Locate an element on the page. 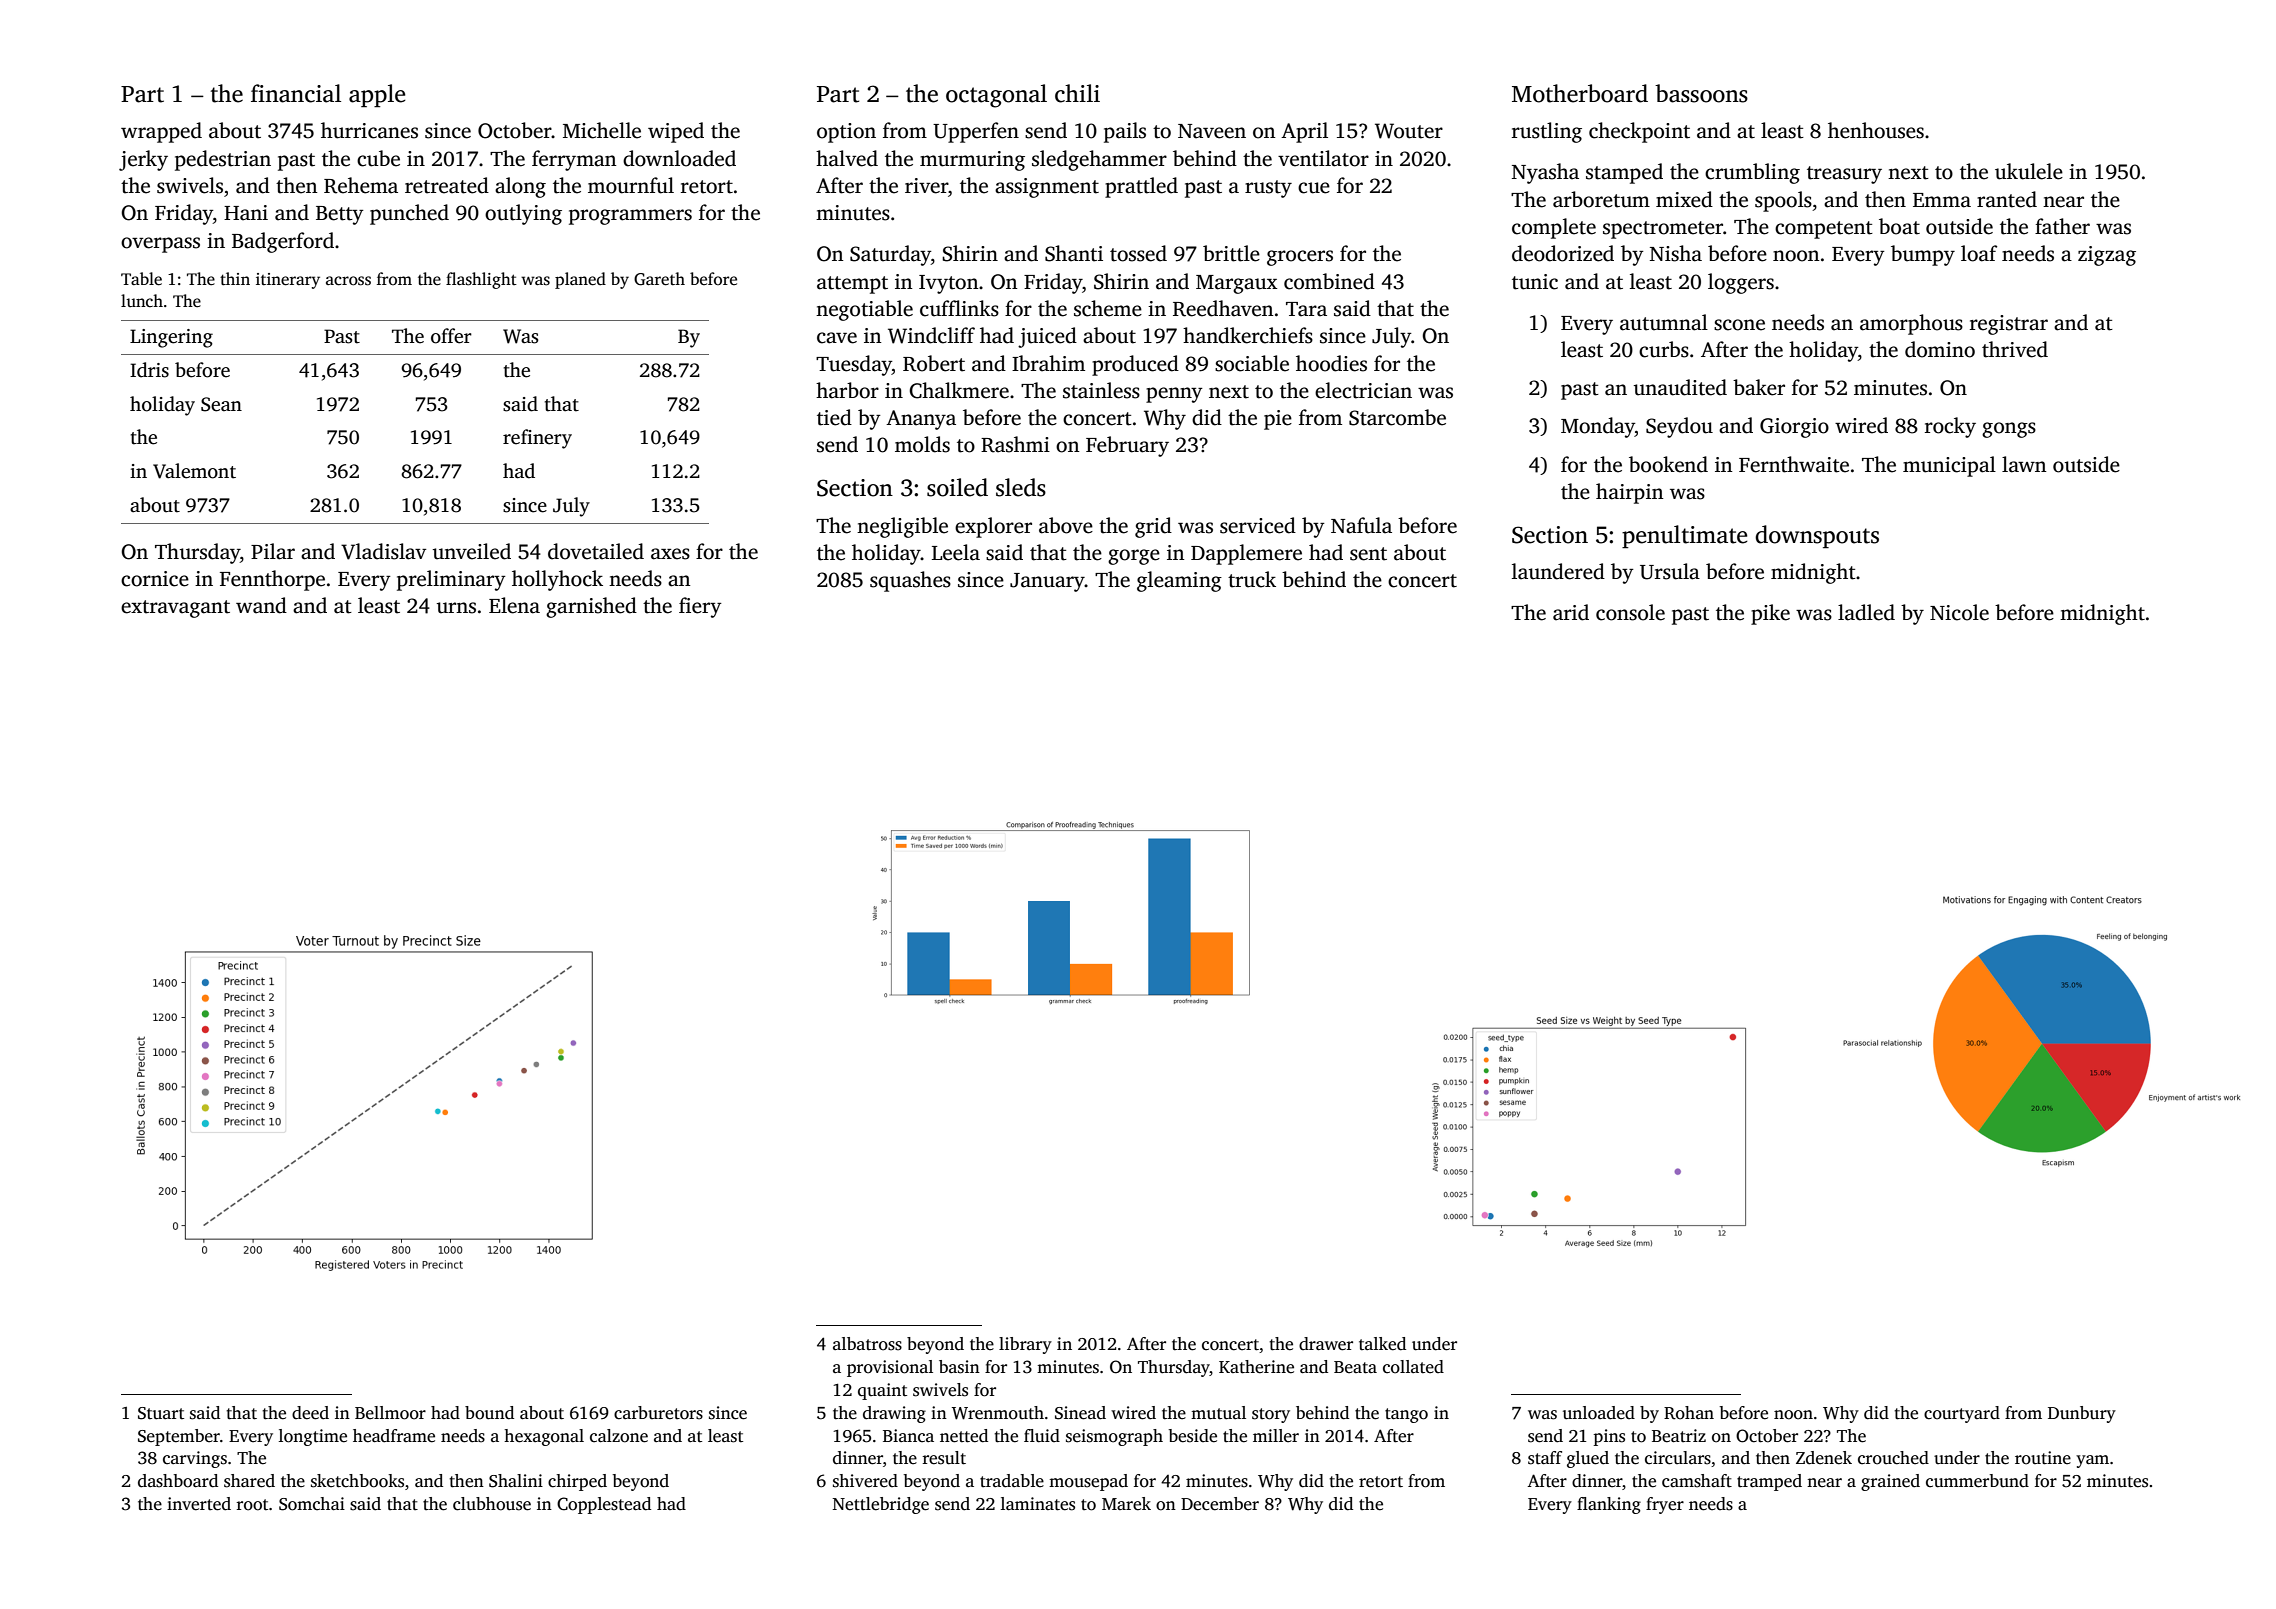  gleaming is located at coordinates (1179, 581).
